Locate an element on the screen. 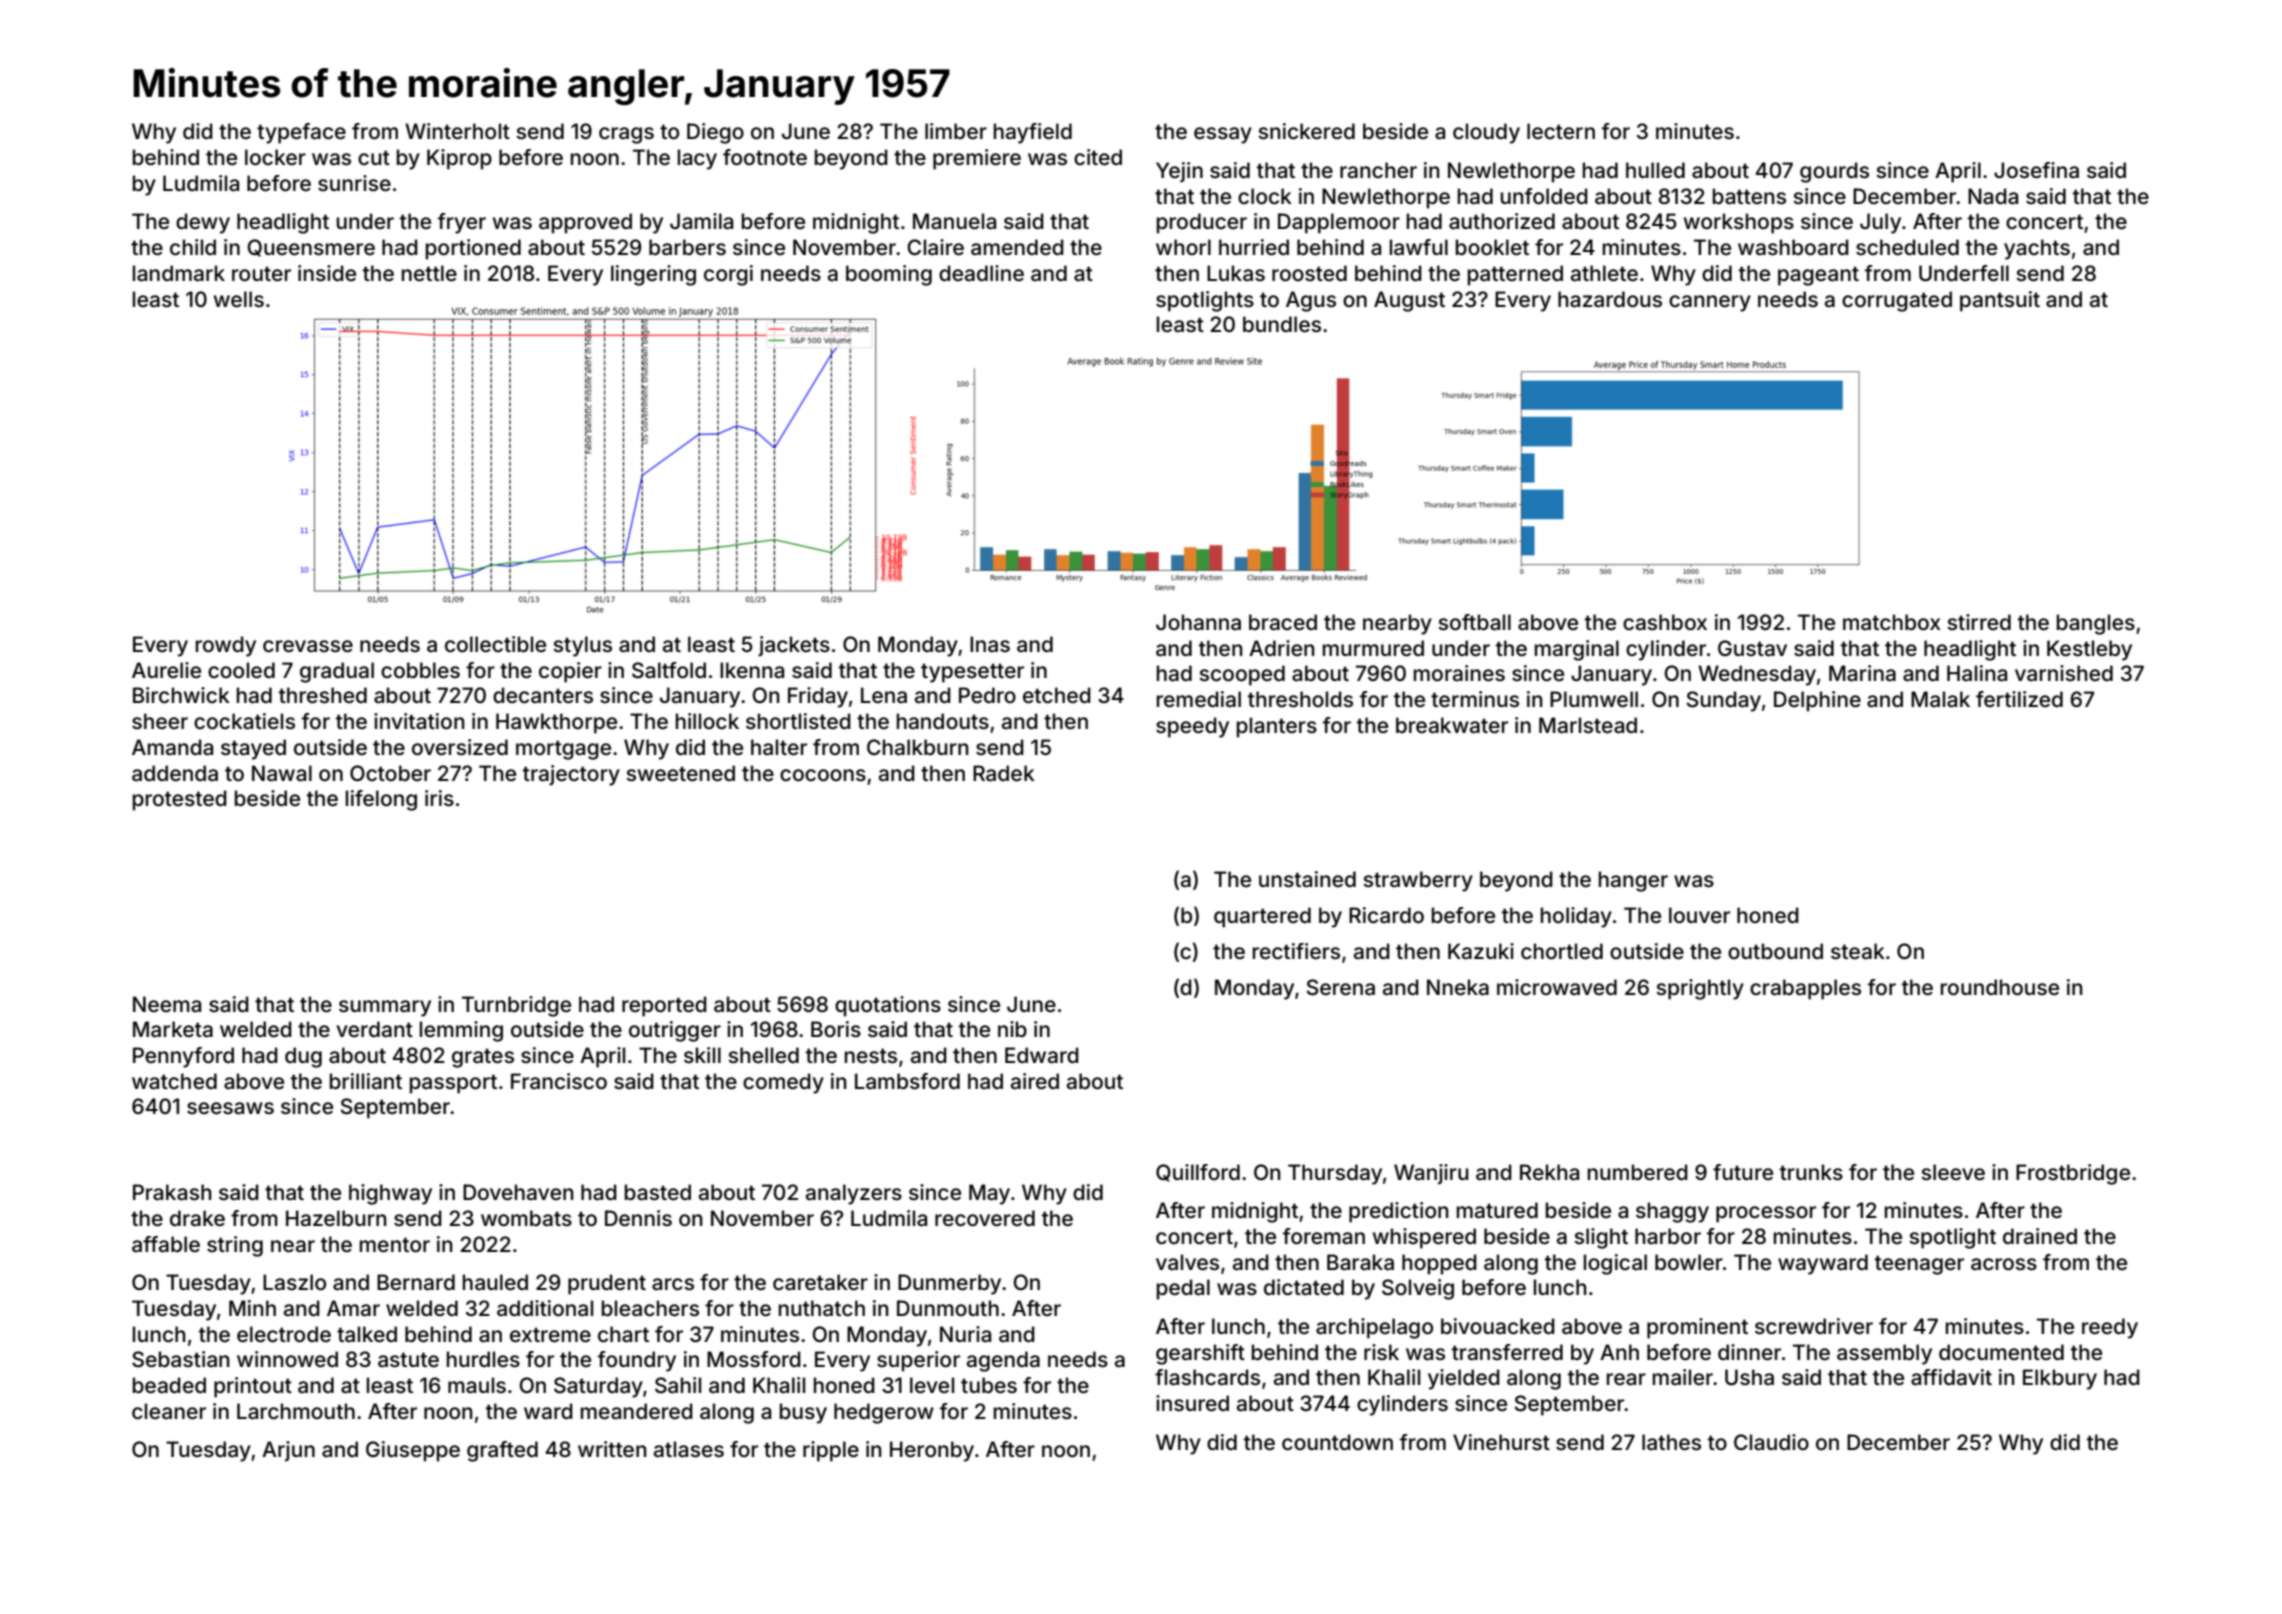 This screenshot has height=1614, width=2282. typesetter is located at coordinates (972, 673).
